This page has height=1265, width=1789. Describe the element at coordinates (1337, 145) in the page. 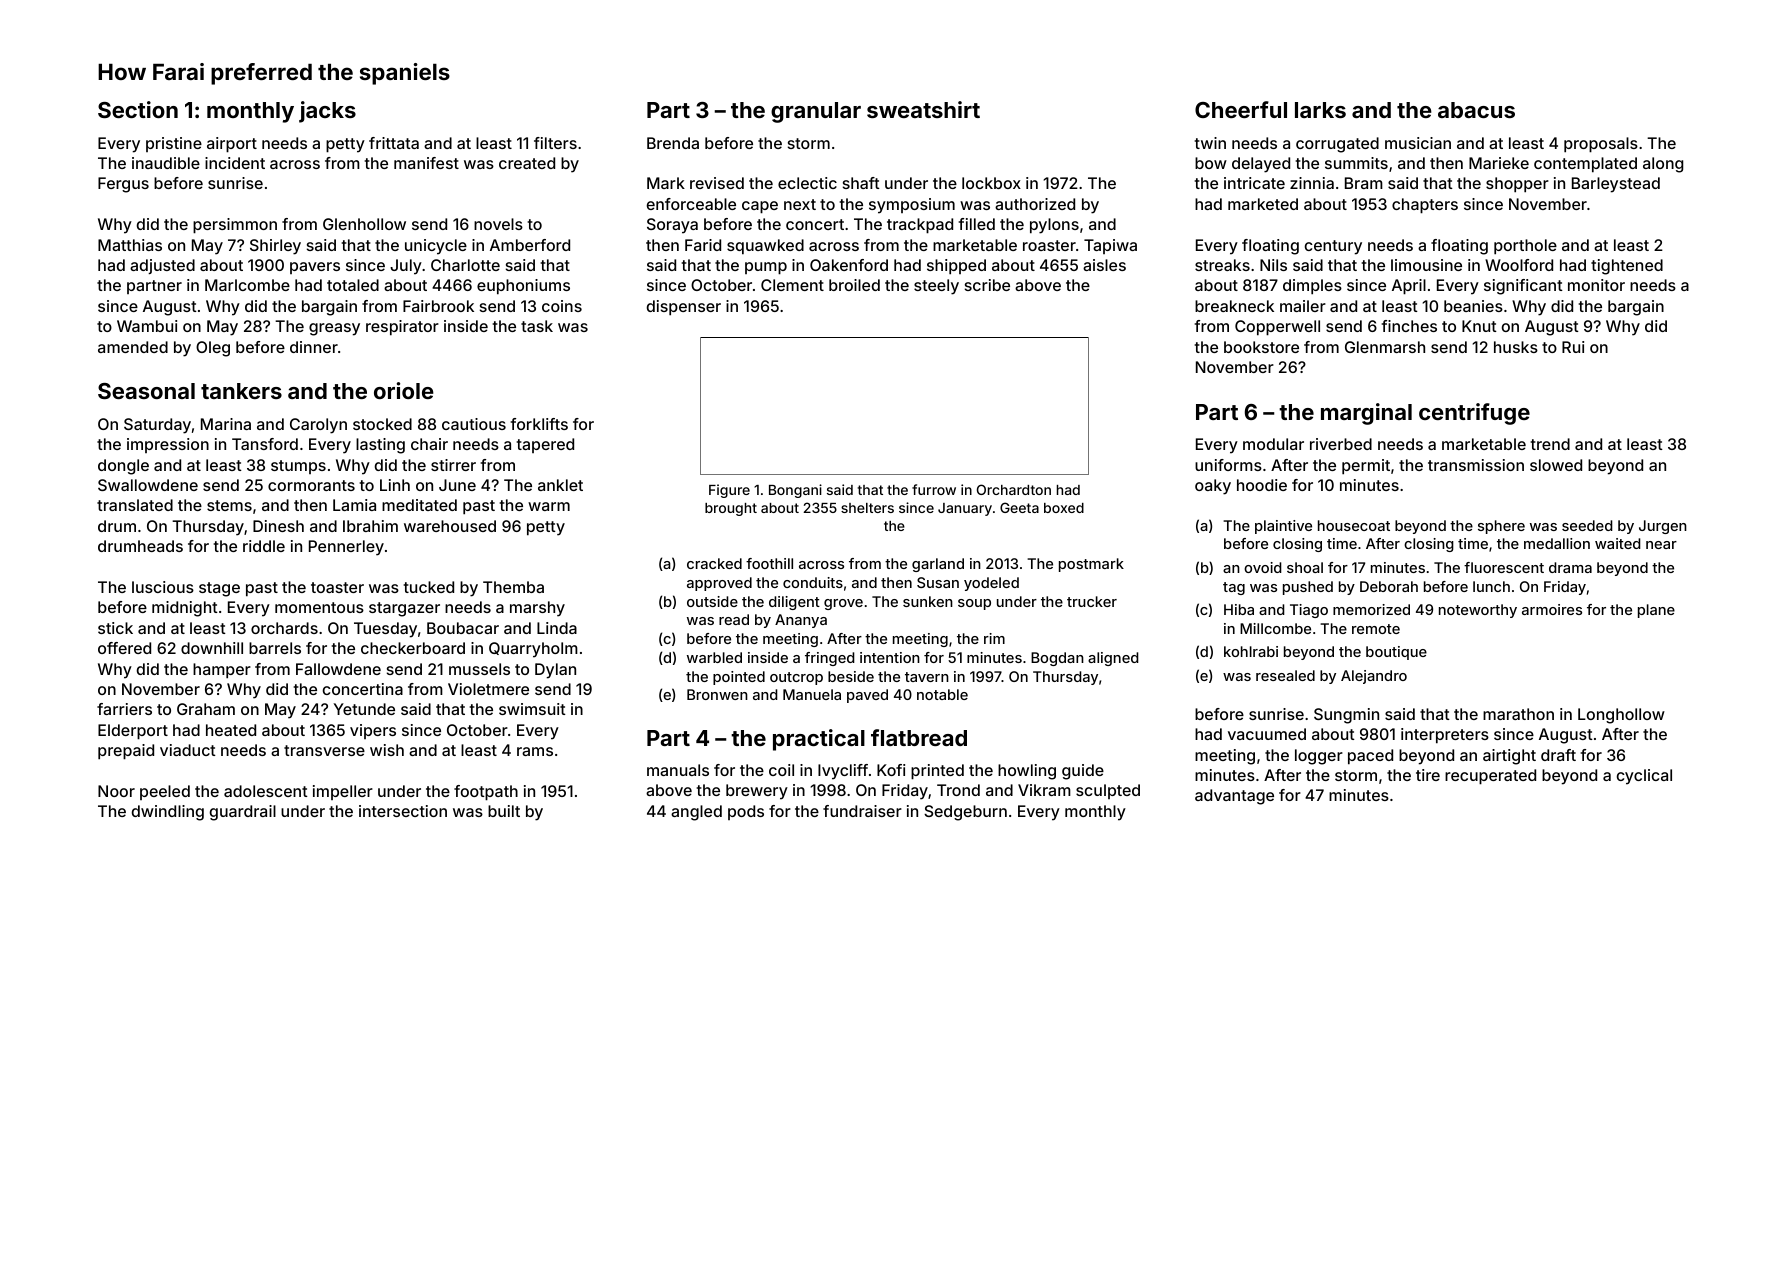

I see `corrugated` at that location.
